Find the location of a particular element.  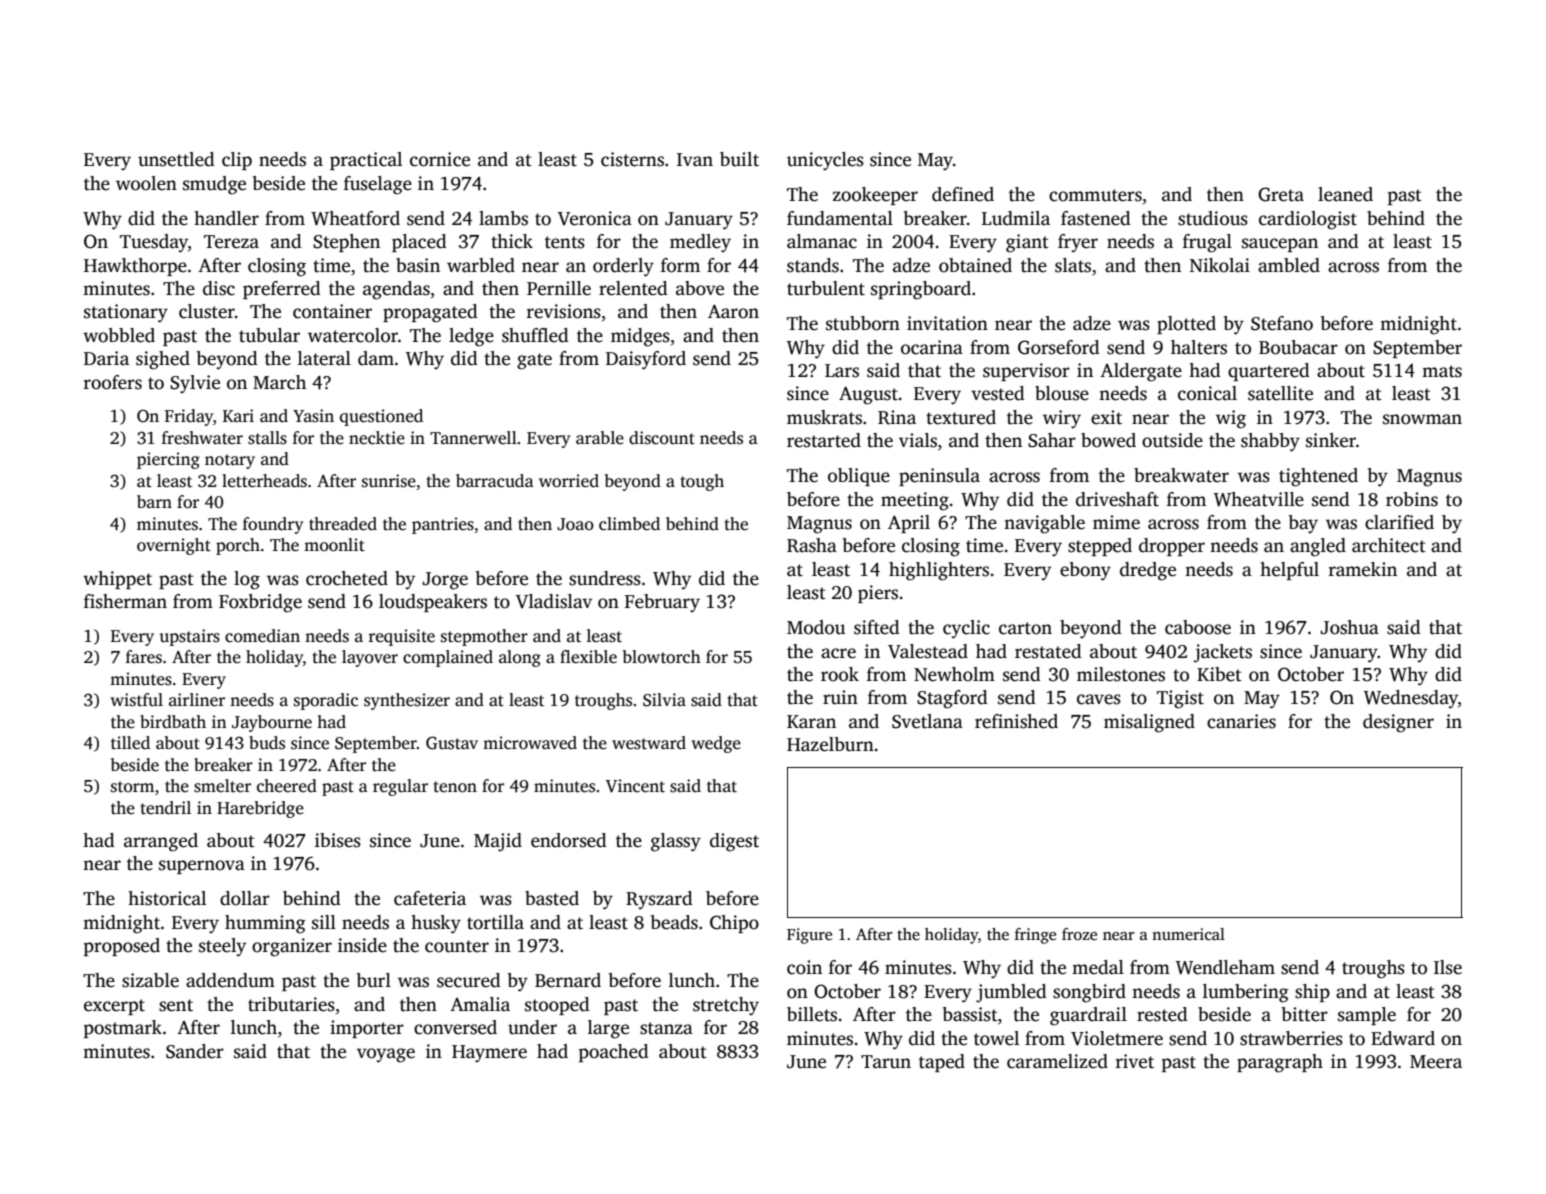

revisions is located at coordinates (564, 311).
